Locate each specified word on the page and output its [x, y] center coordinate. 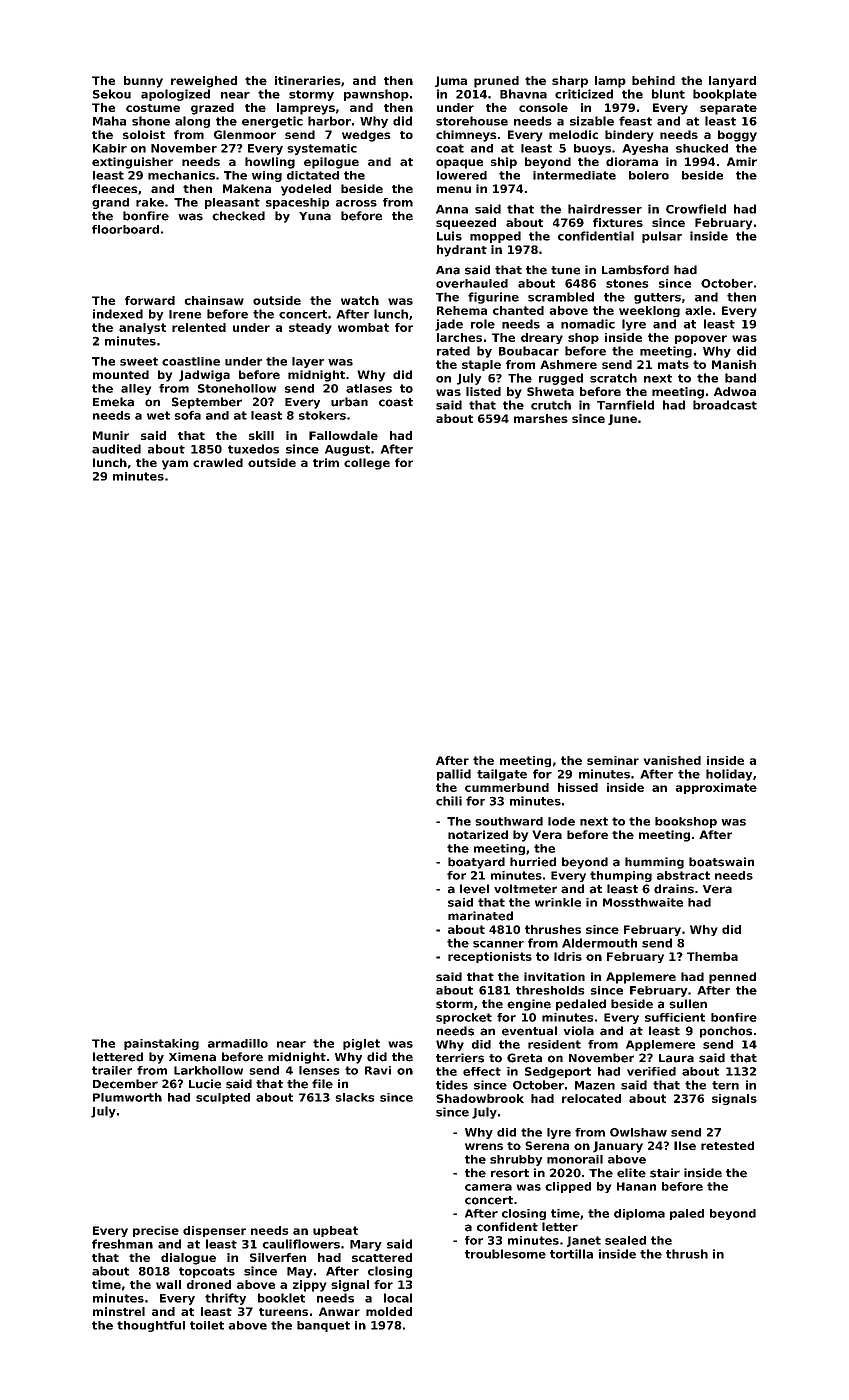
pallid [454, 775]
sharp [570, 82]
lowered [462, 175]
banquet [323, 1326]
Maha [109, 121]
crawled [218, 462]
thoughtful [151, 1326]
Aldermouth [599, 943]
